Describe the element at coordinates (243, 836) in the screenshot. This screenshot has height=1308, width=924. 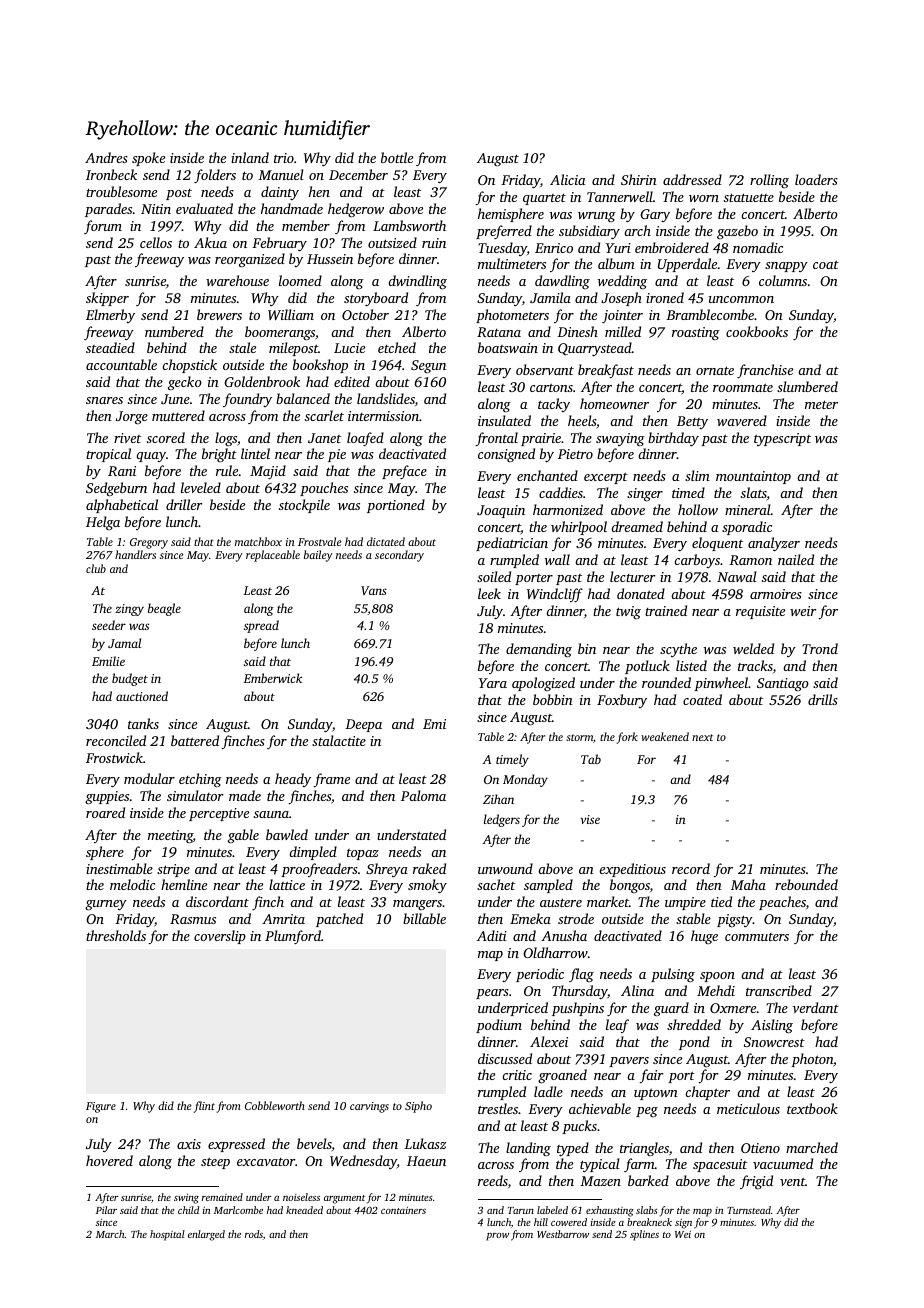
I see `gable` at that location.
